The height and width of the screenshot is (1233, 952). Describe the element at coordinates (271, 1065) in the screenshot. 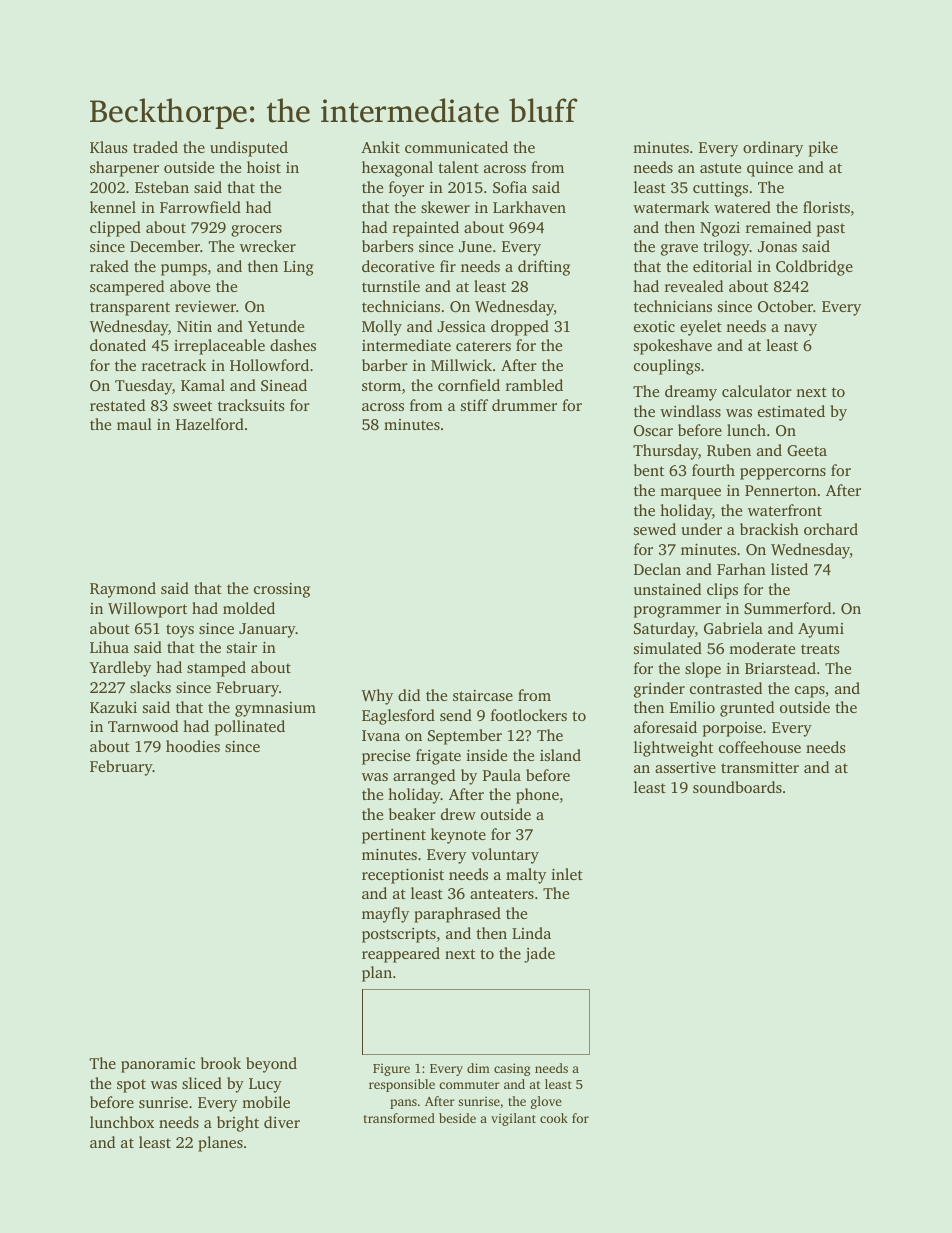

I see `beyond` at that location.
